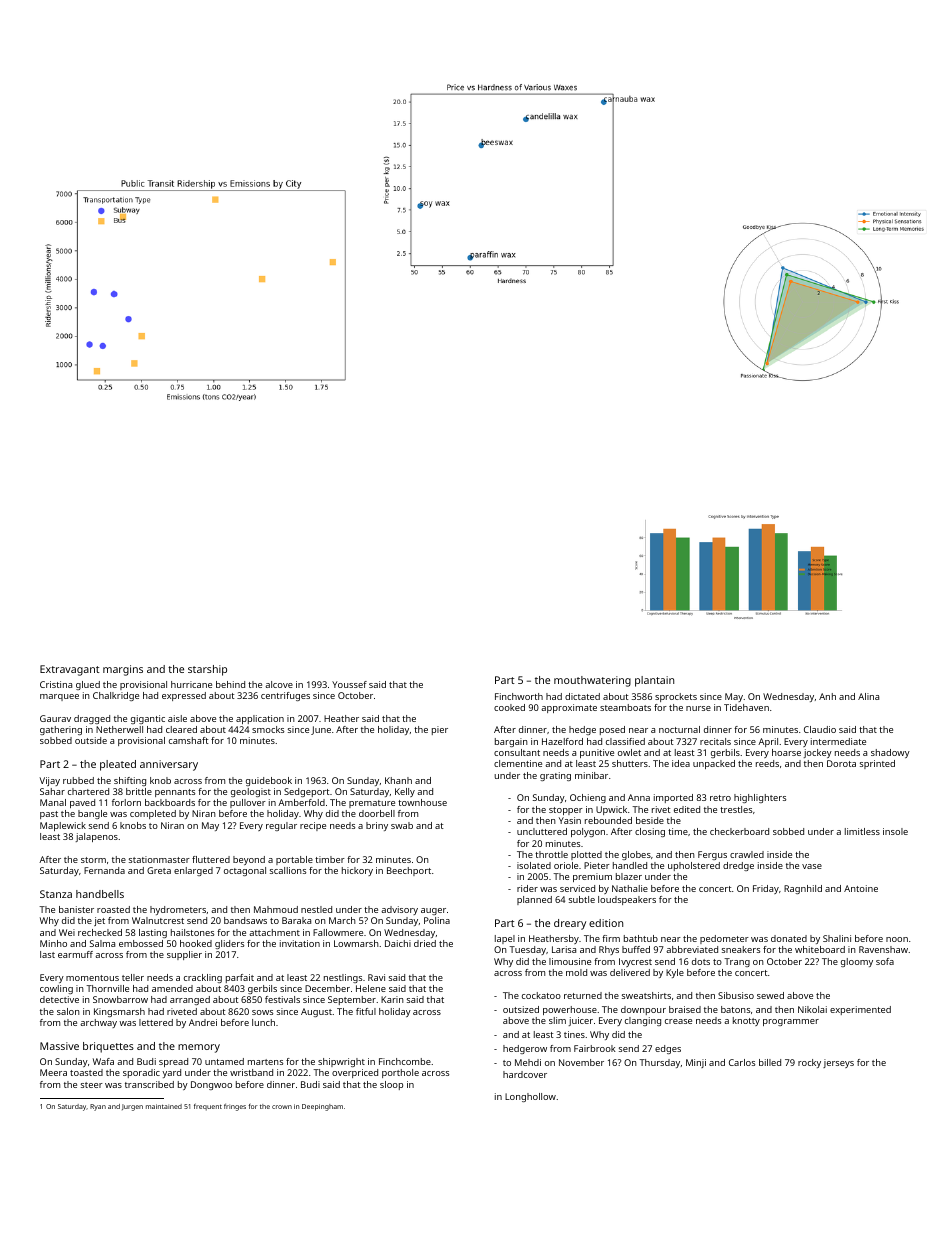 This screenshot has height=1233, width=952. What do you see at coordinates (70, 670) in the screenshot?
I see `Extravagant` at bounding box center [70, 670].
